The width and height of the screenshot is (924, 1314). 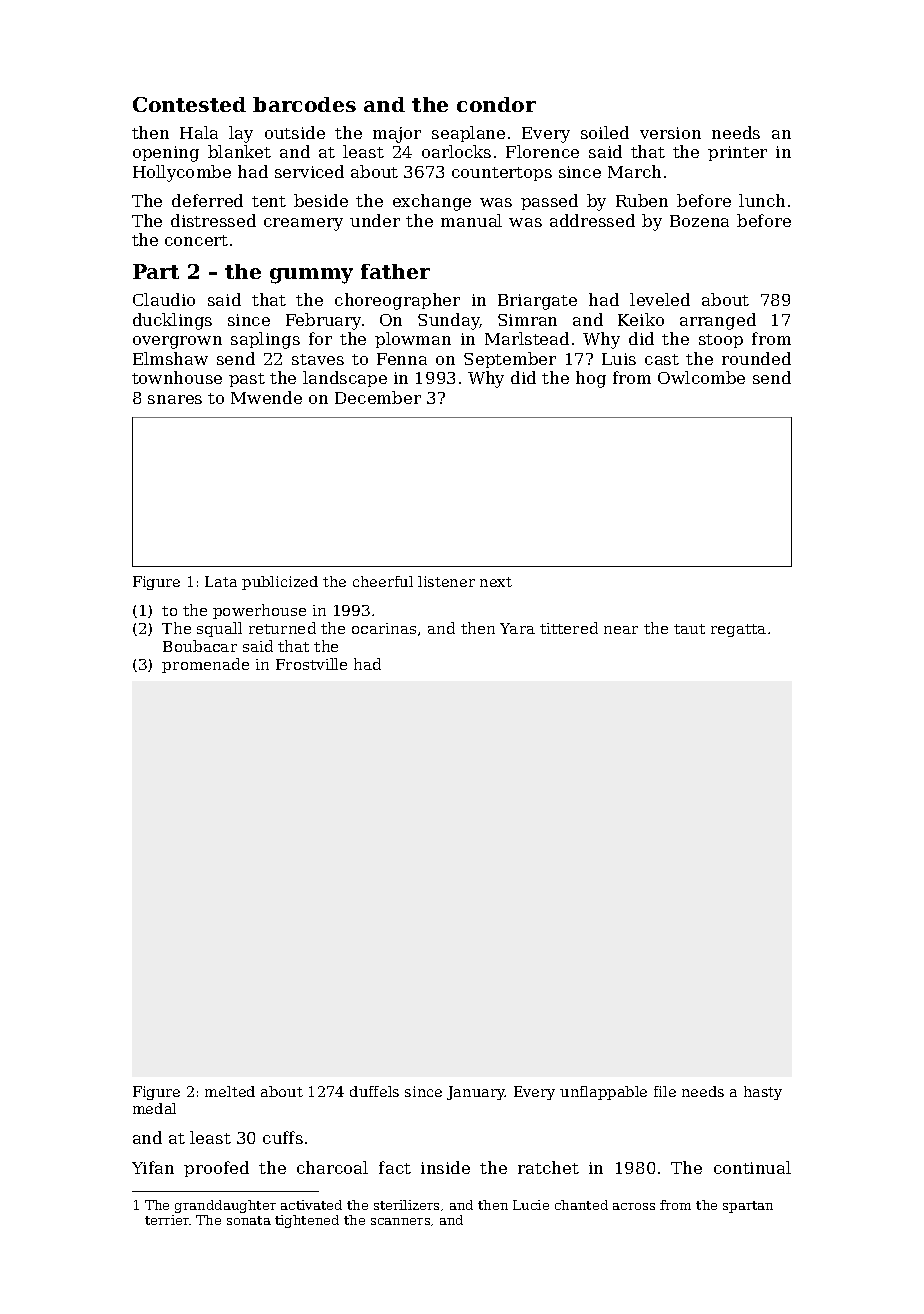 What do you see at coordinates (383, 581) in the screenshot?
I see `cheerful` at bounding box center [383, 581].
